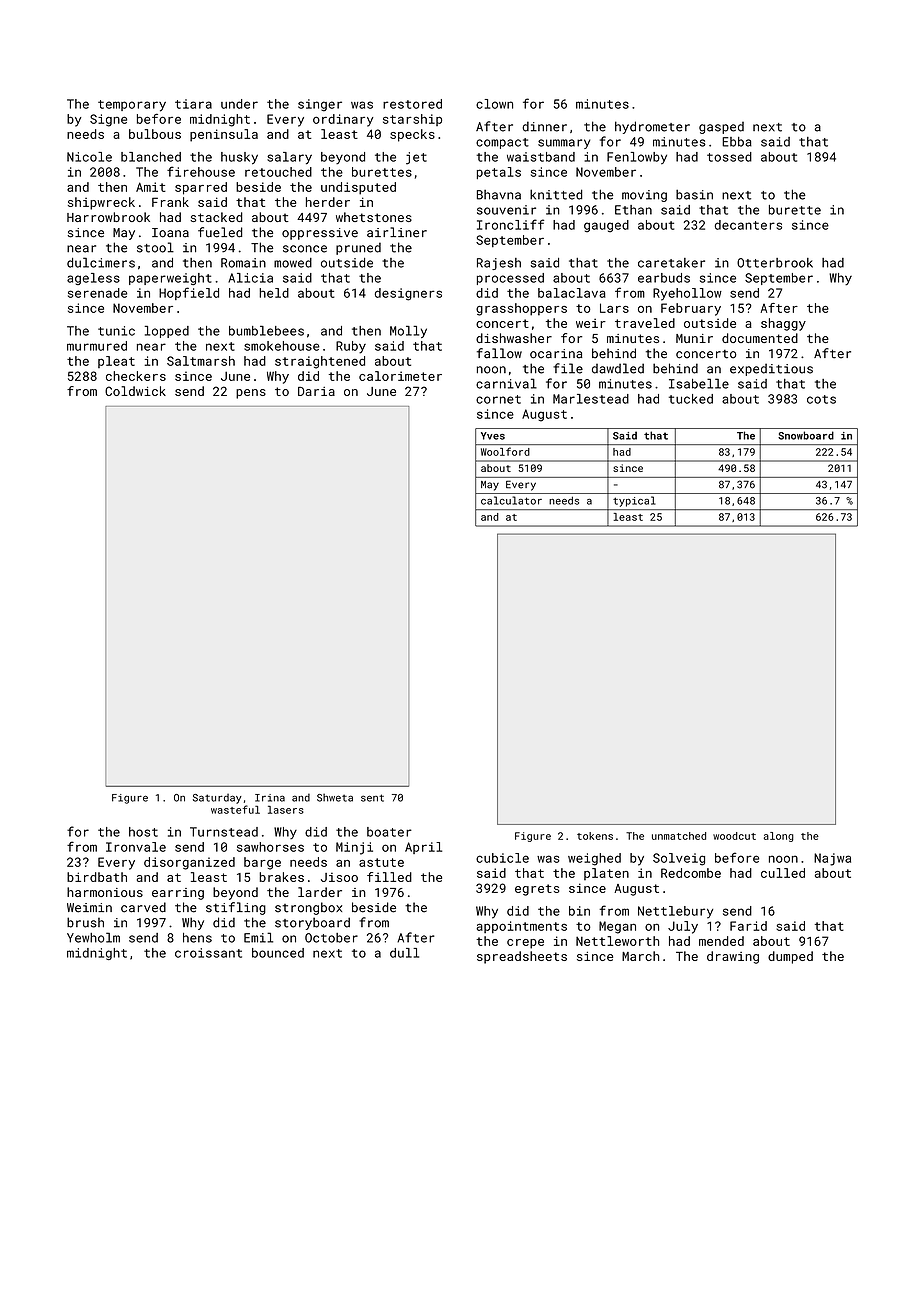  What do you see at coordinates (189, 863) in the screenshot?
I see `disorganized` at bounding box center [189, 863].
